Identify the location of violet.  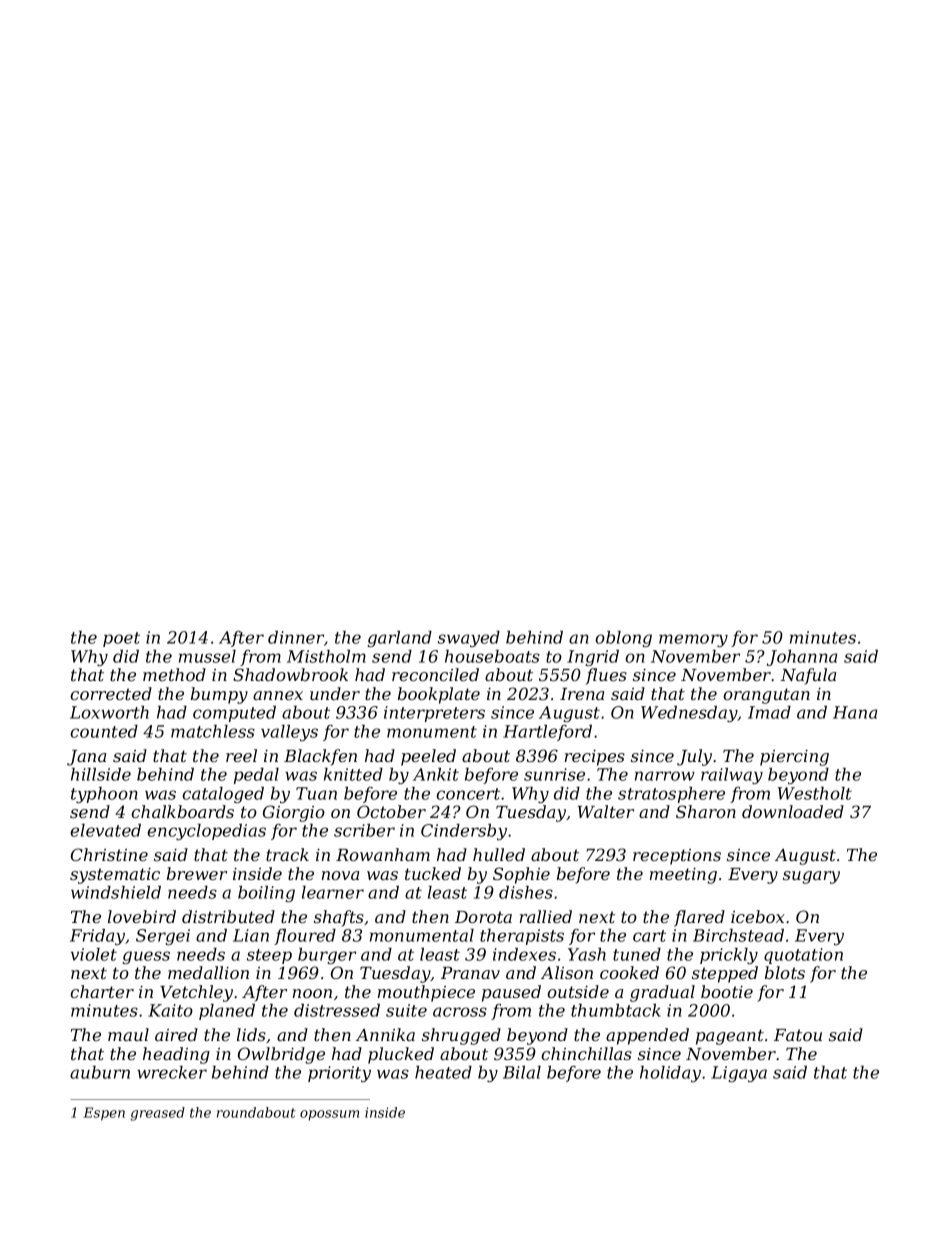
(94, 954).
